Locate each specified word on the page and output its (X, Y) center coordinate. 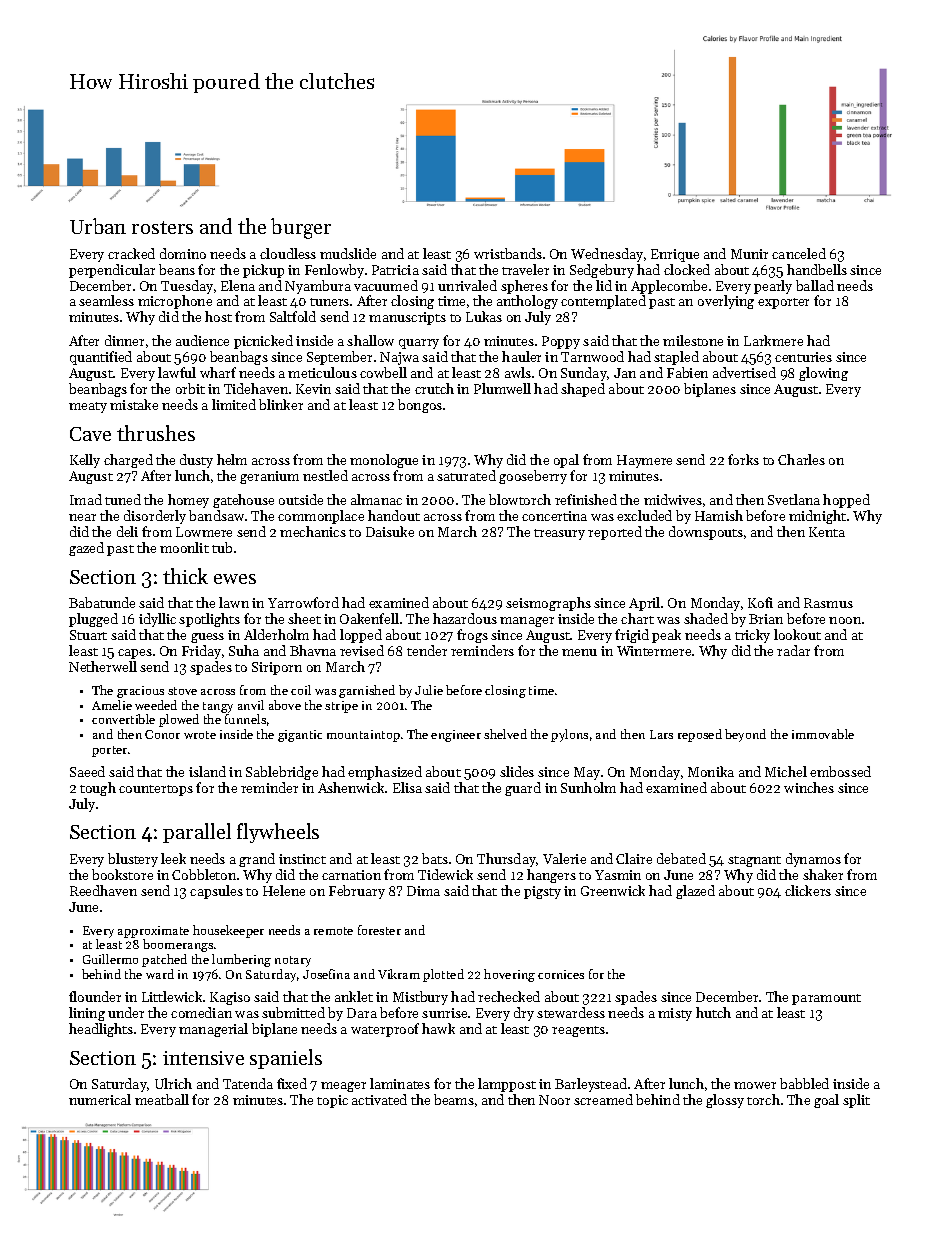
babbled (804, 1083)
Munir (749, 254)
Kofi (760, 602)
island (207, 771)
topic (332, 1101)
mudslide (348, 253)
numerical (100, 1099)
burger (301, 228)
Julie (429, 690)
